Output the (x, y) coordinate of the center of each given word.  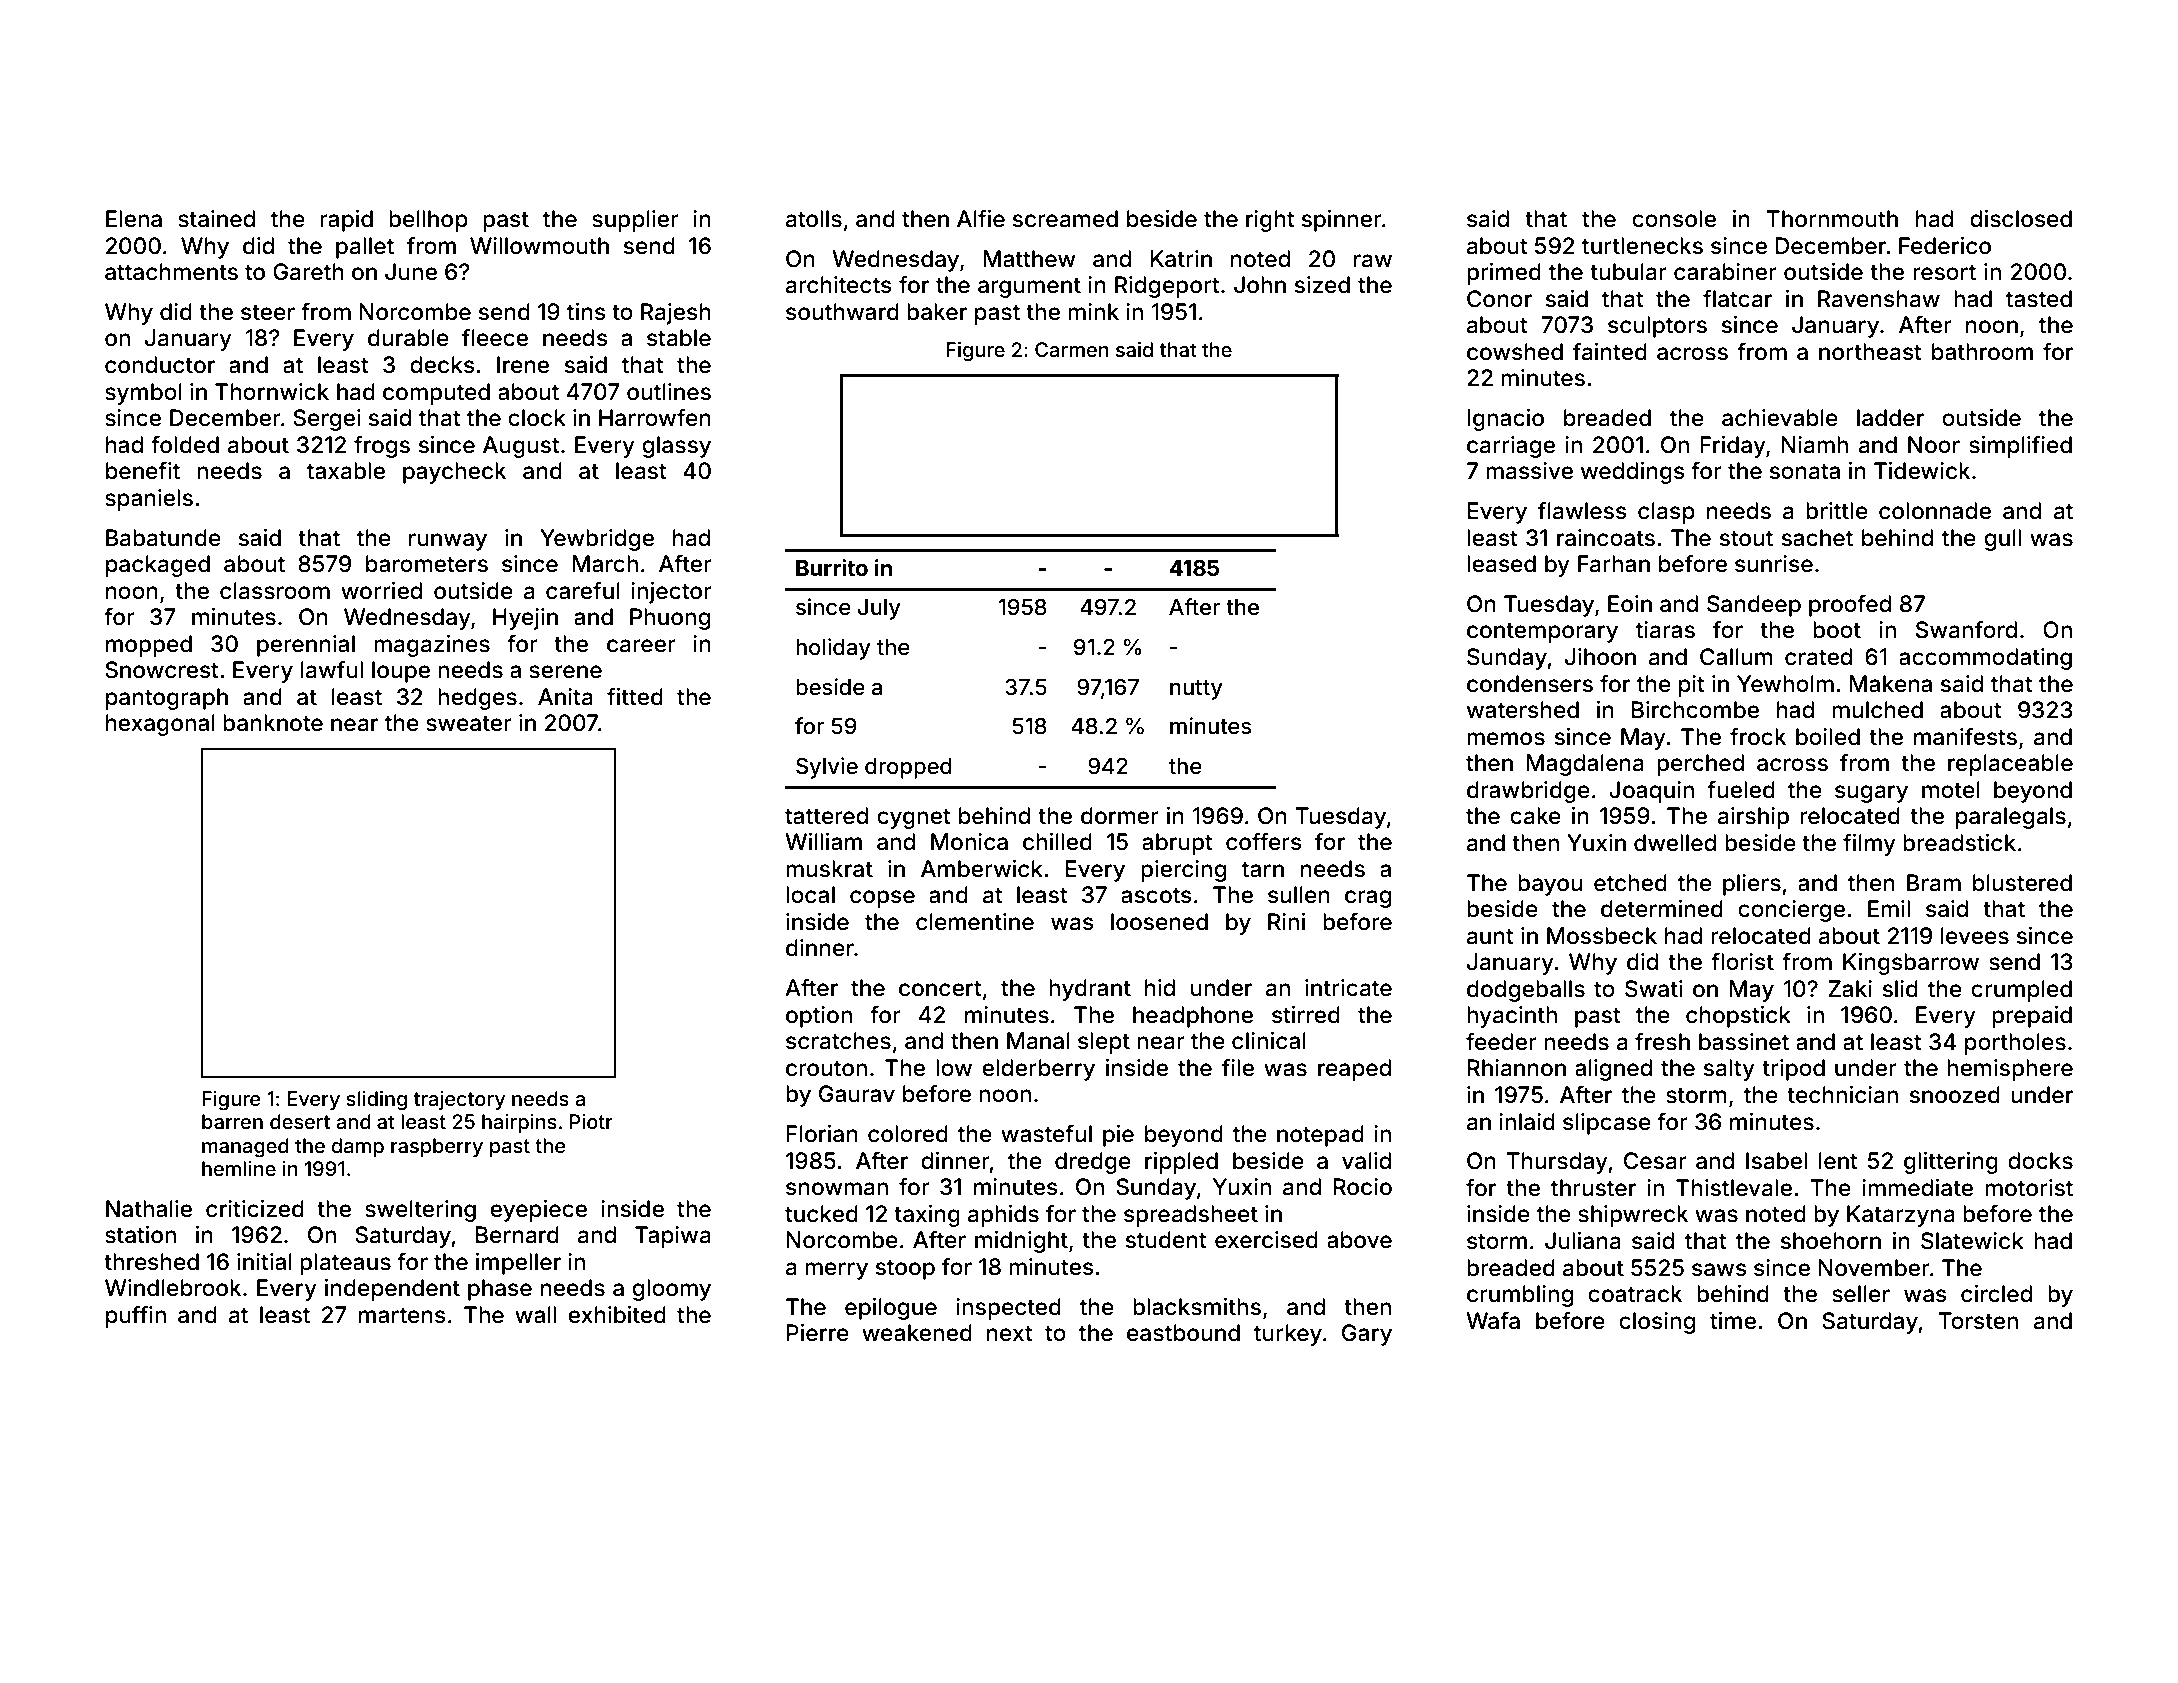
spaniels (149, 500)
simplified (2020, 446)
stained (216, 219)
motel (1951, 790)
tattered (826, 816)
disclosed (2021, 219)
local (810, 895)
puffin (136, 1316)
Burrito (832, 567)
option (819, 1017)
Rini (1286, 921)
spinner (1342, 221)
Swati (1654, 989)
